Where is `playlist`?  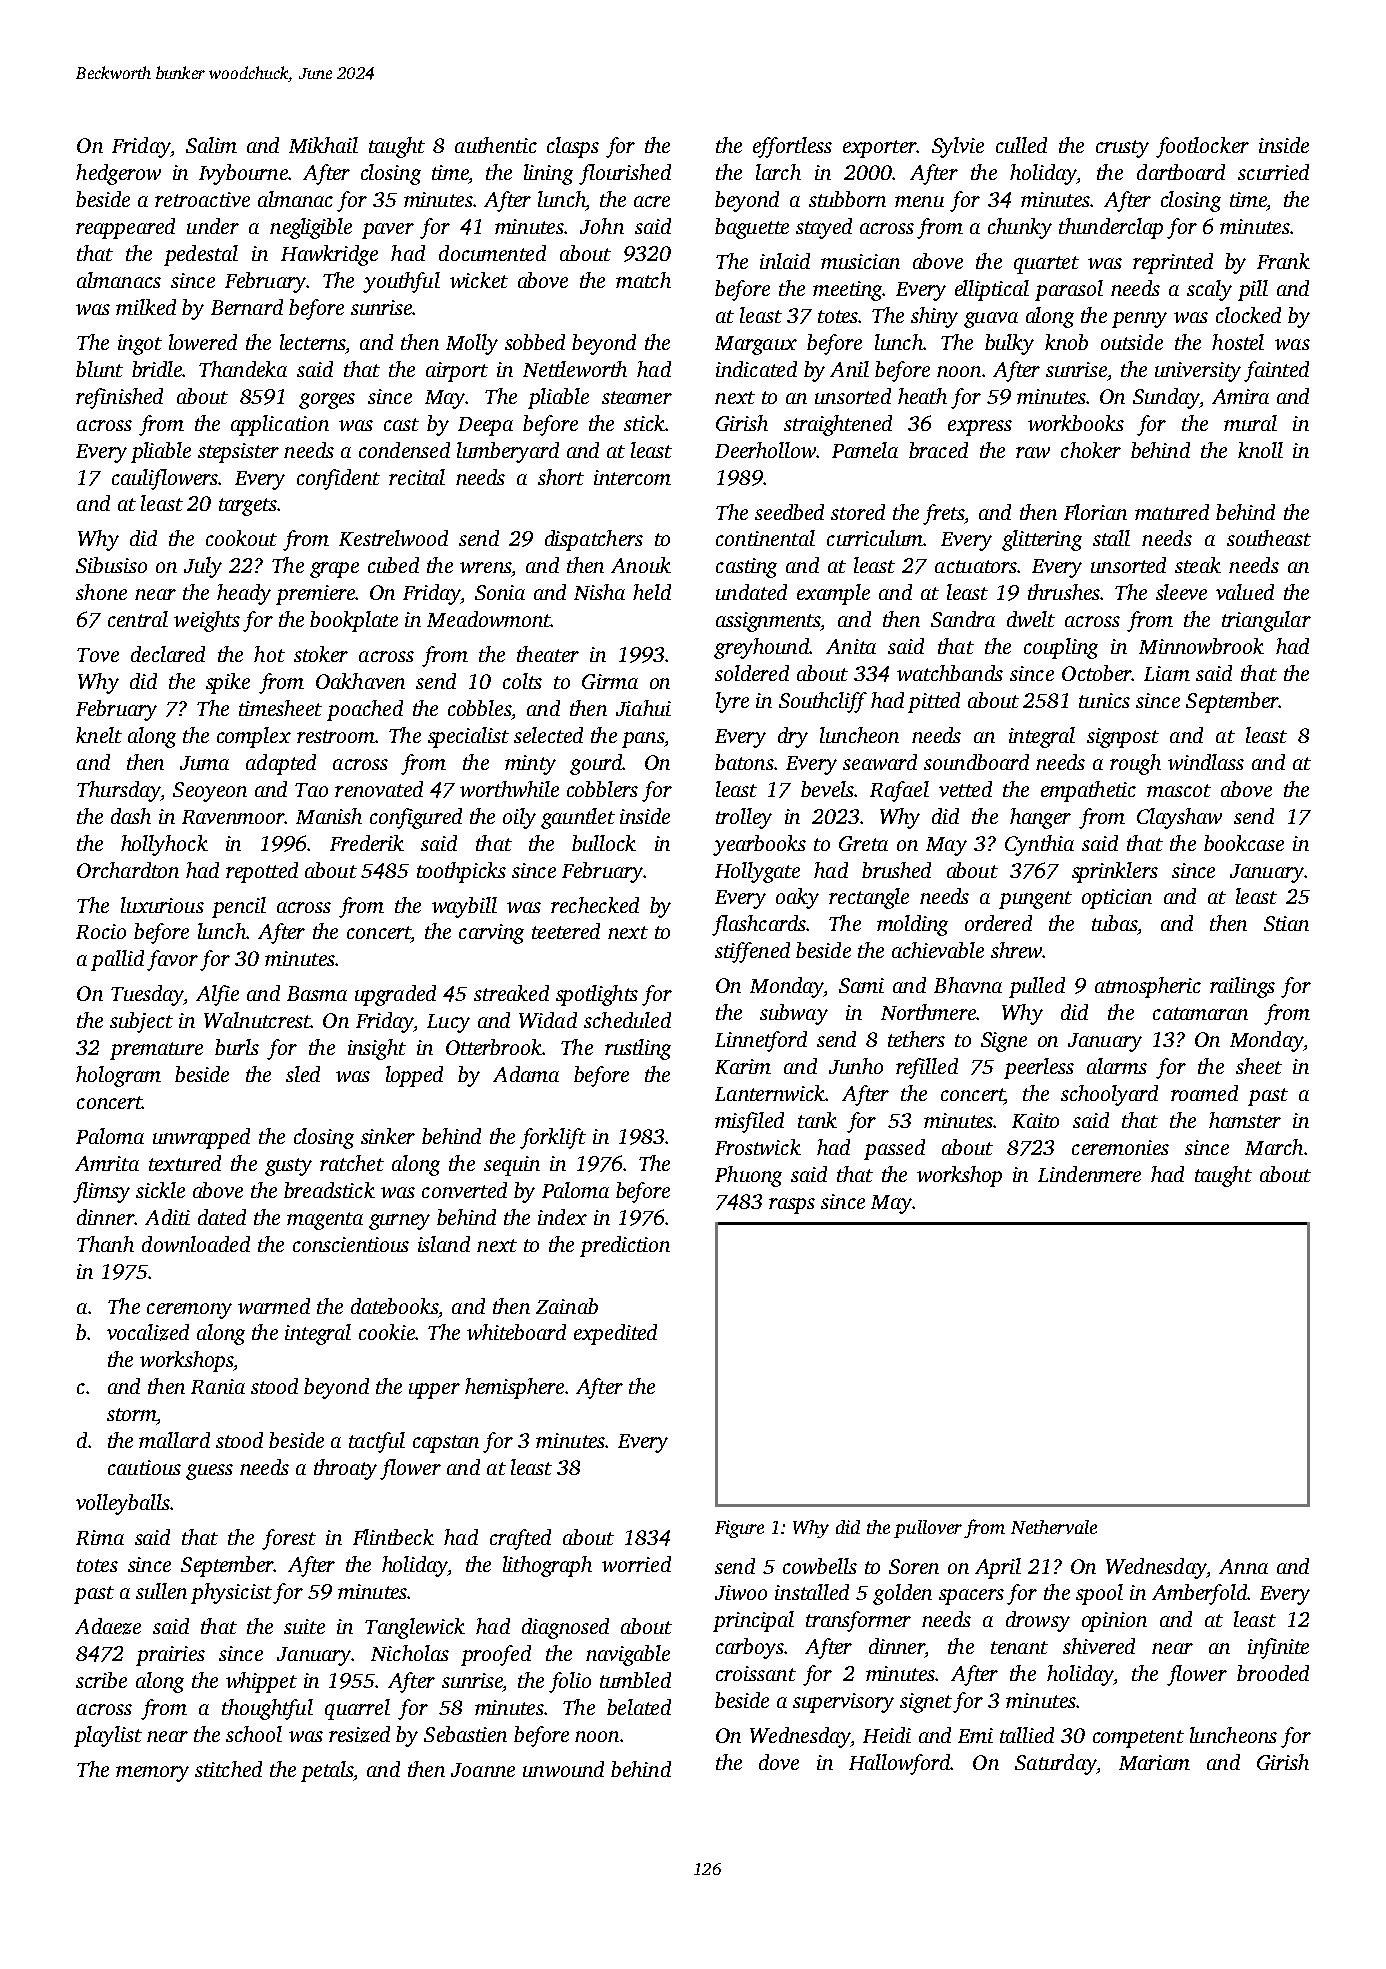
playlist is located at coordinates (108, 1736).
